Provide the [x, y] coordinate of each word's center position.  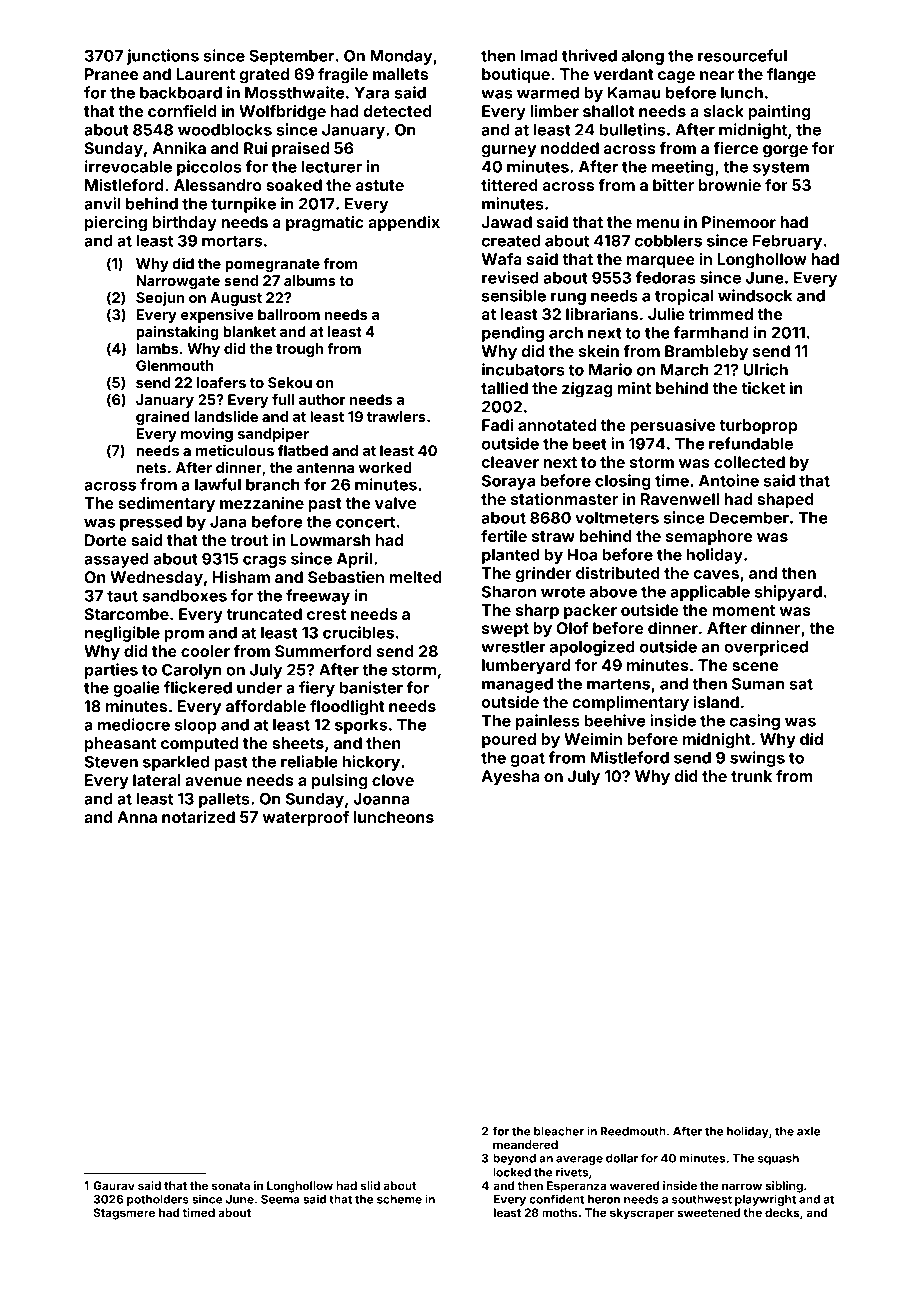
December [749, 518]
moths [560, 1212]
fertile [504, 536]
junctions [163, 57]
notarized [198, 817]
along [643, 57]
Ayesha [510, 778]
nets [151, 468]
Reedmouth [633, 1131]
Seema [280, 1199]
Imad [539, 56]
